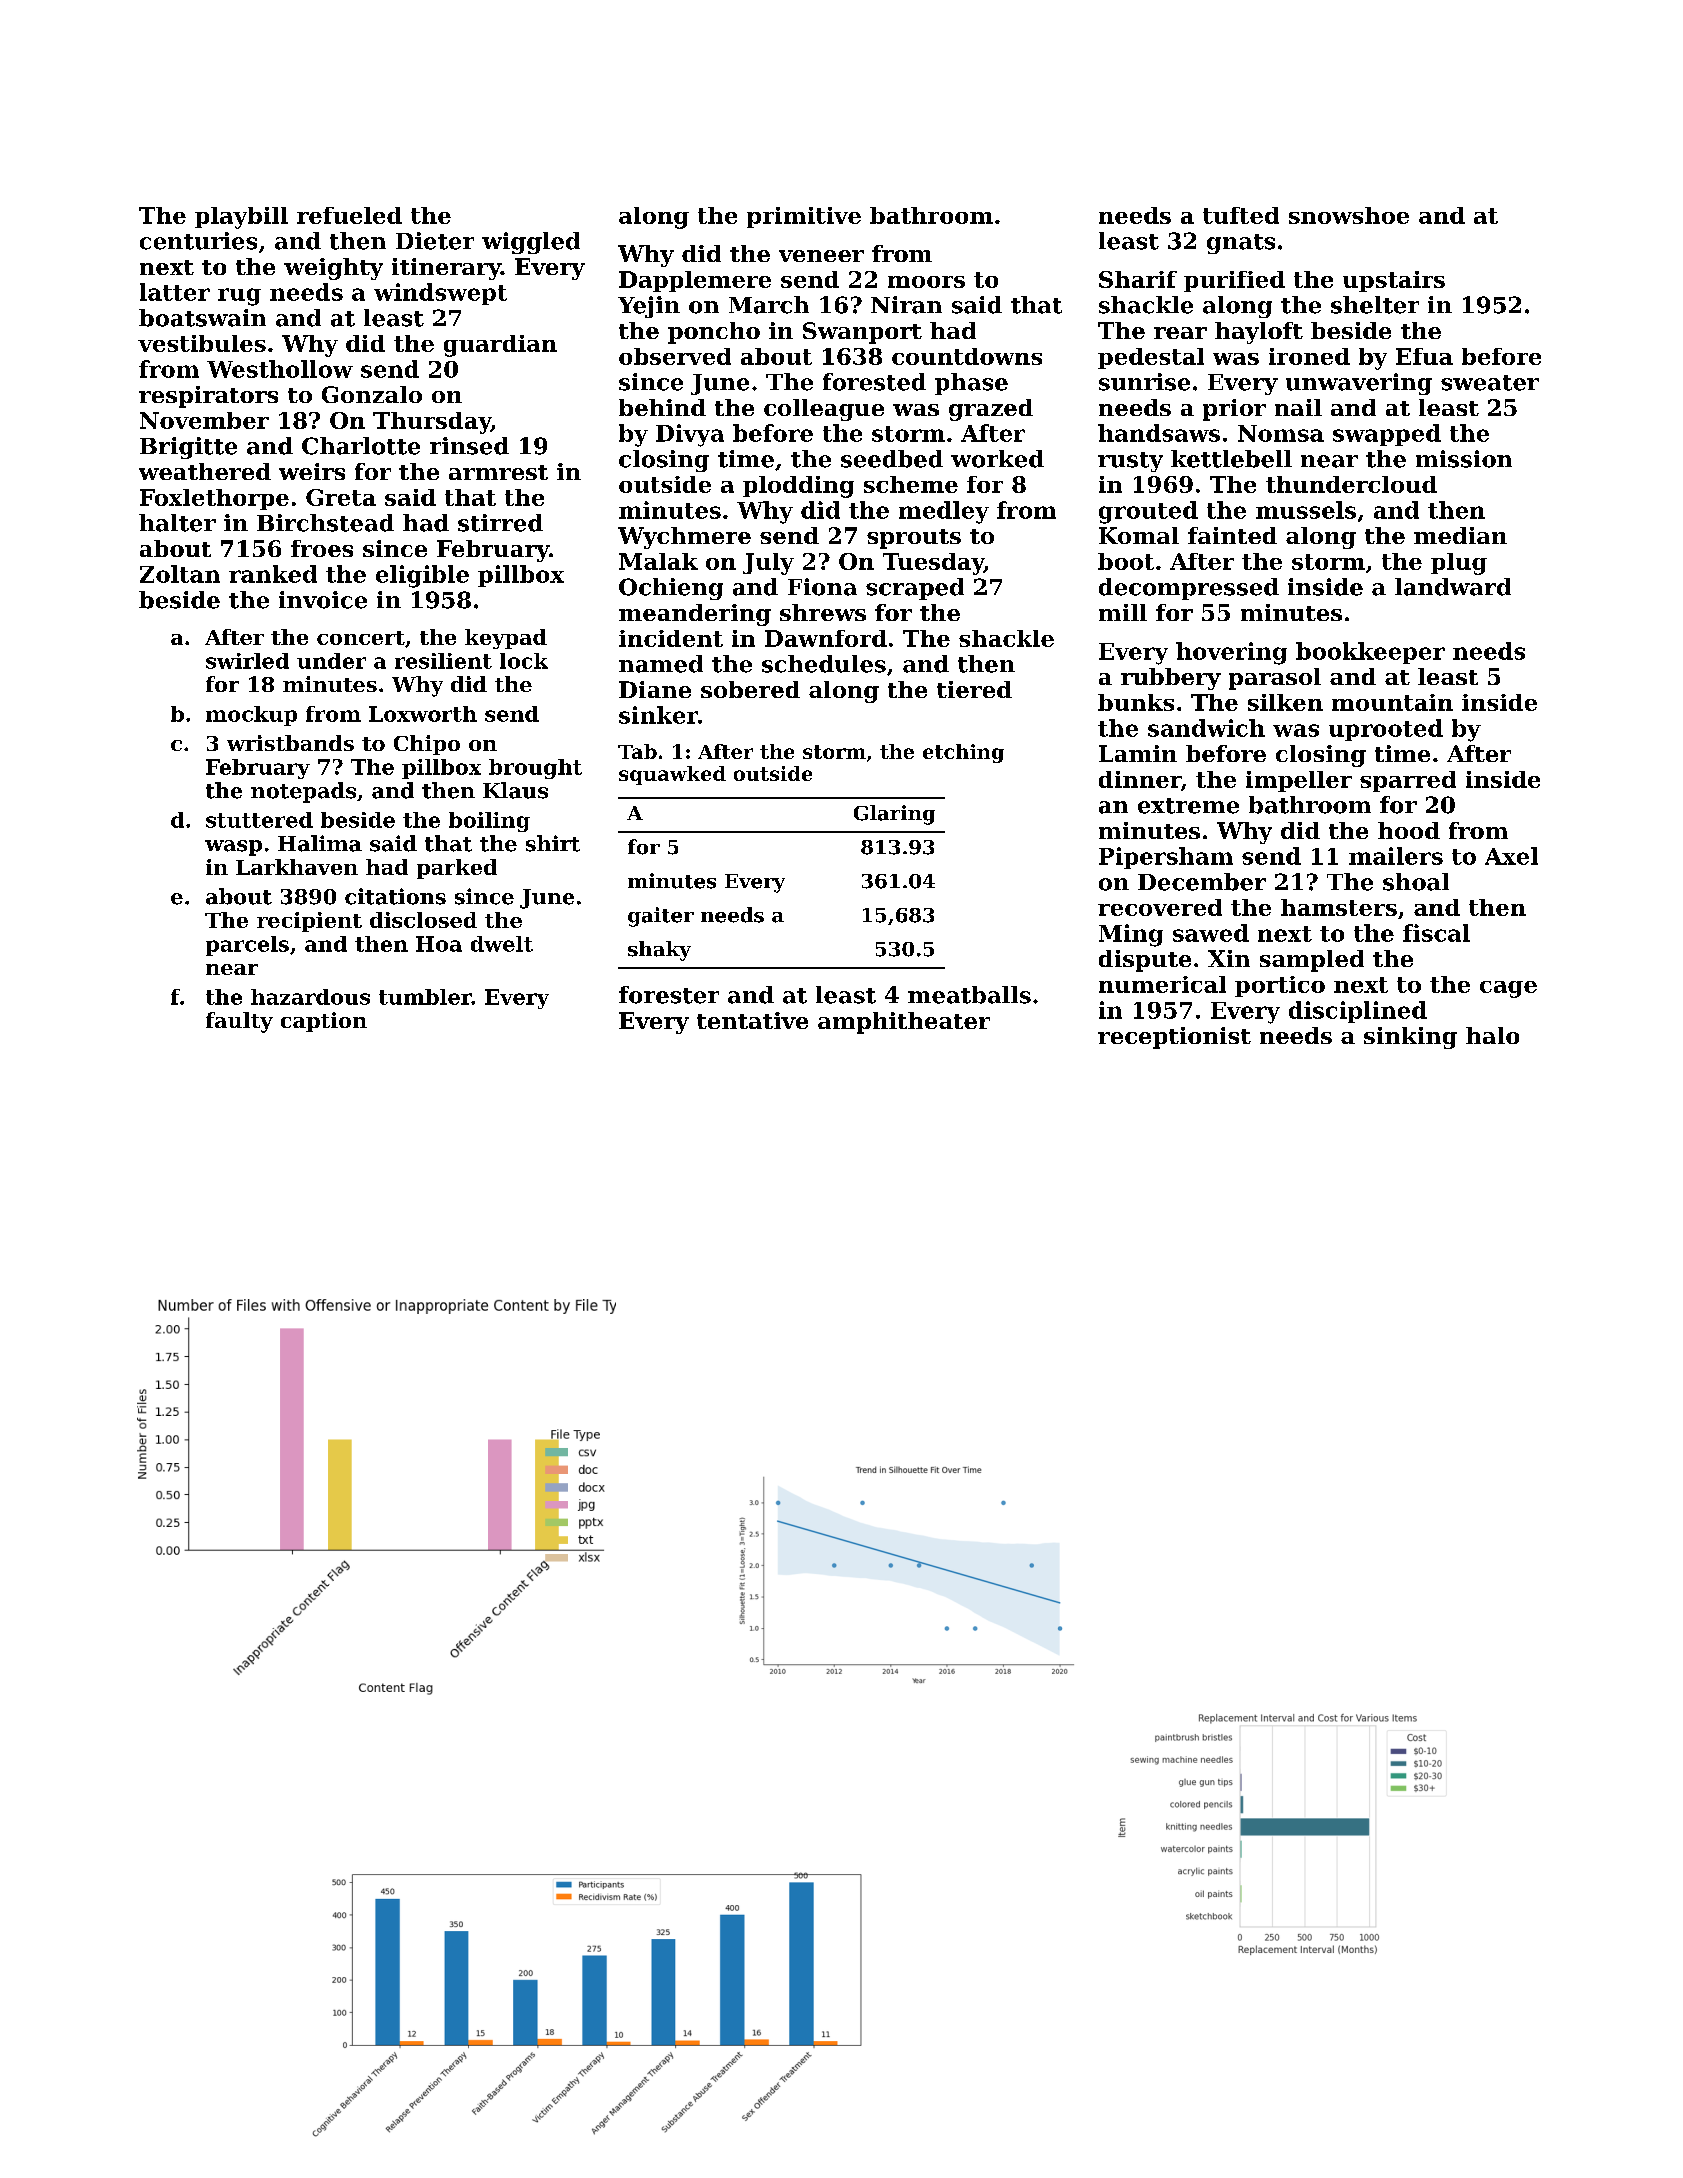 Image resolution: width=1683 pixels, height=2178 pixels. I want to click on handsaws, so click(1159, 433).
